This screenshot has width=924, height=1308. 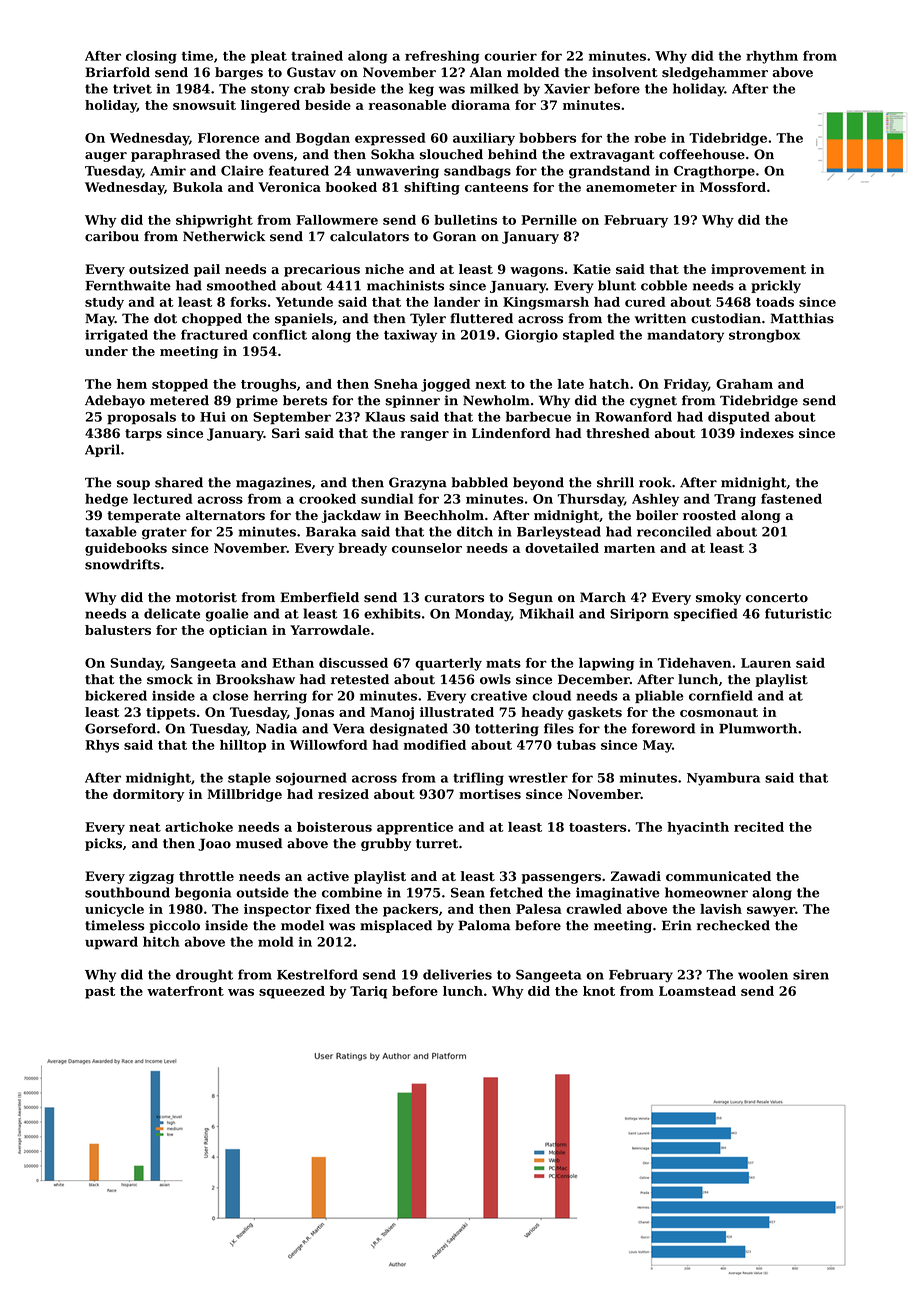 What do you see at coordinates (549, 220) in the screenshot?
I see `Pernille` at bounding box center [549, 220].
